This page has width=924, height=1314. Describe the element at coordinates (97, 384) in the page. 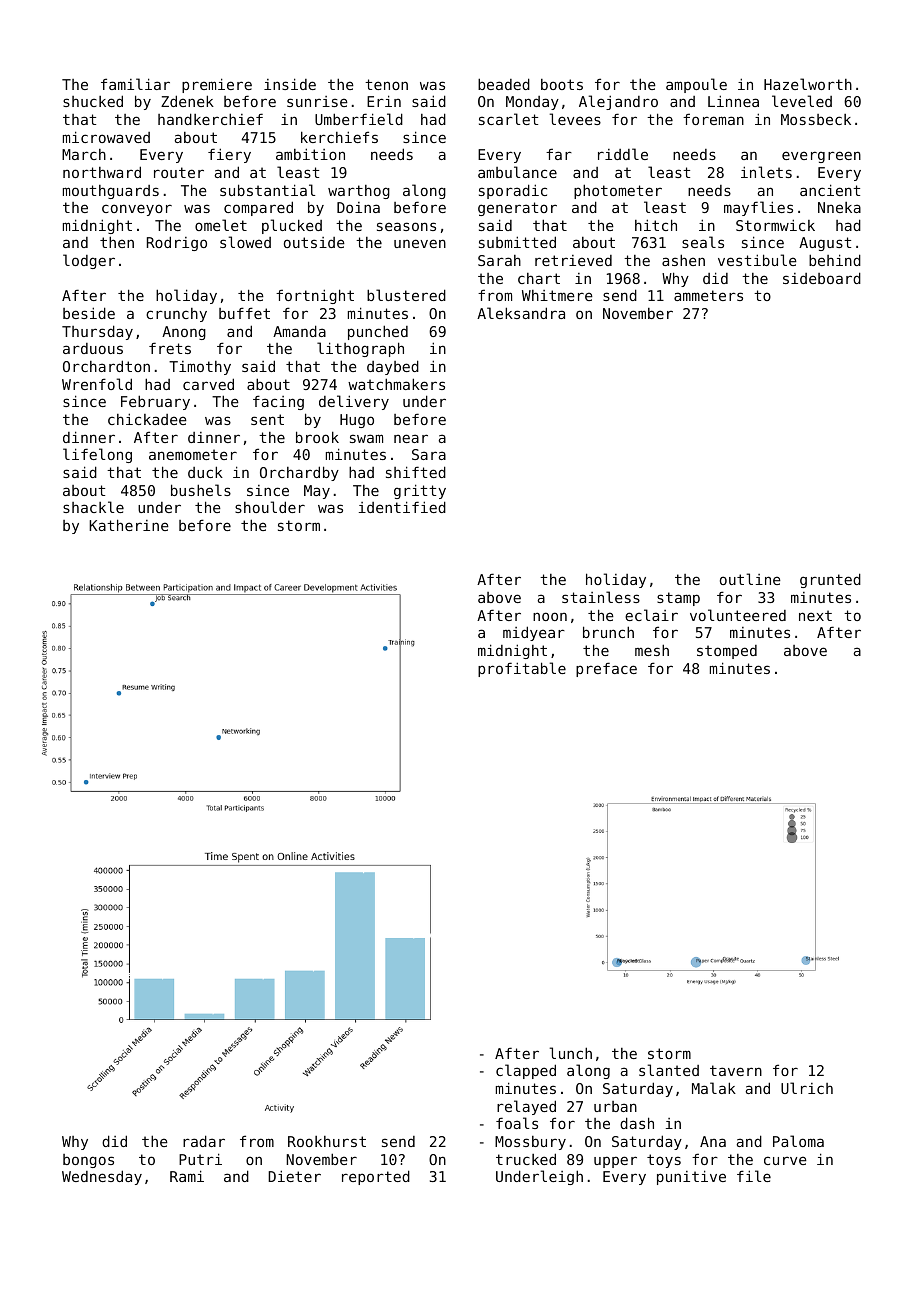

I see `Wrenfold` at that location.
